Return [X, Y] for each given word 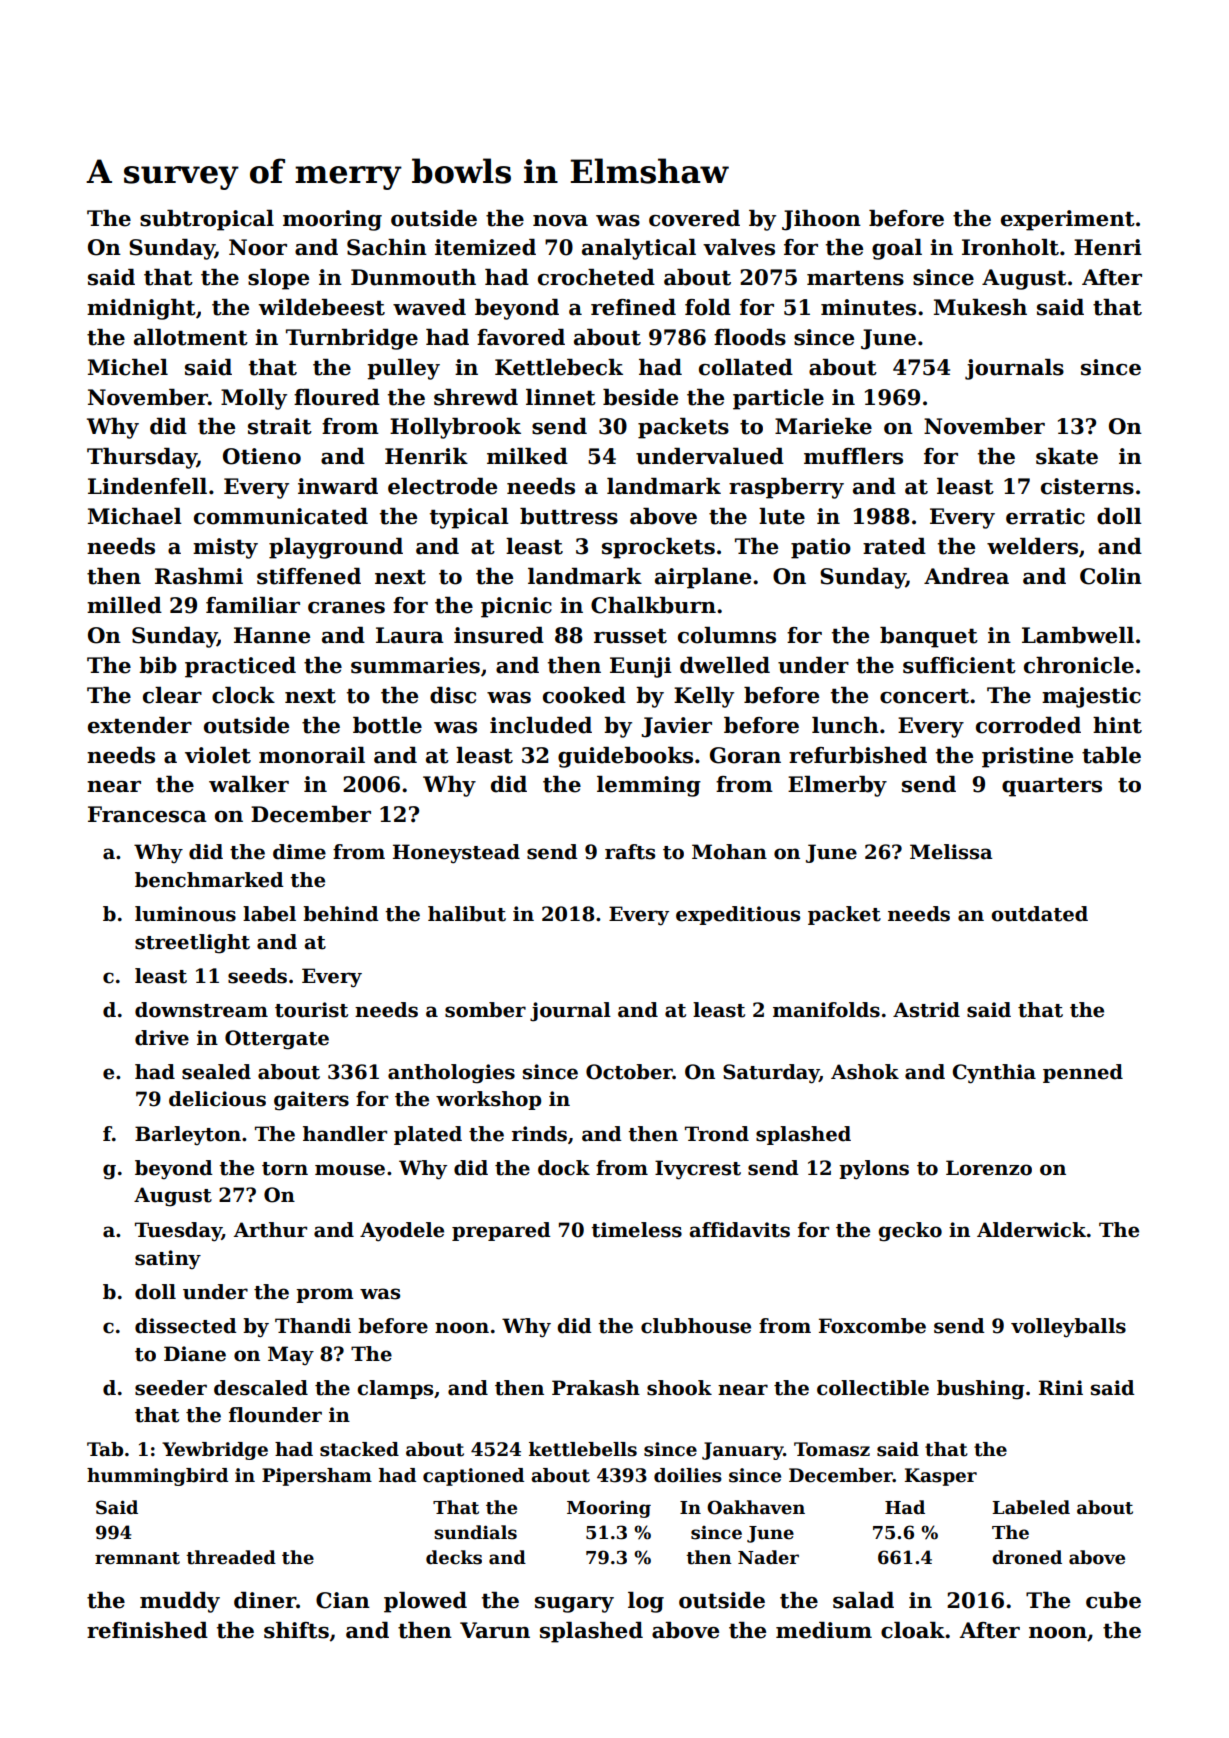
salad [863, 1600]
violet [218, 755]
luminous [185, 914]
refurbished [858, 755]
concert [924, 696]
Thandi [313, 1326]
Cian [343, 1600]
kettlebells [583, 1449]
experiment [1068, 220]
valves [739, 247]
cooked [584, 695]
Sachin [387, 247]
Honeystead [456, 854]
